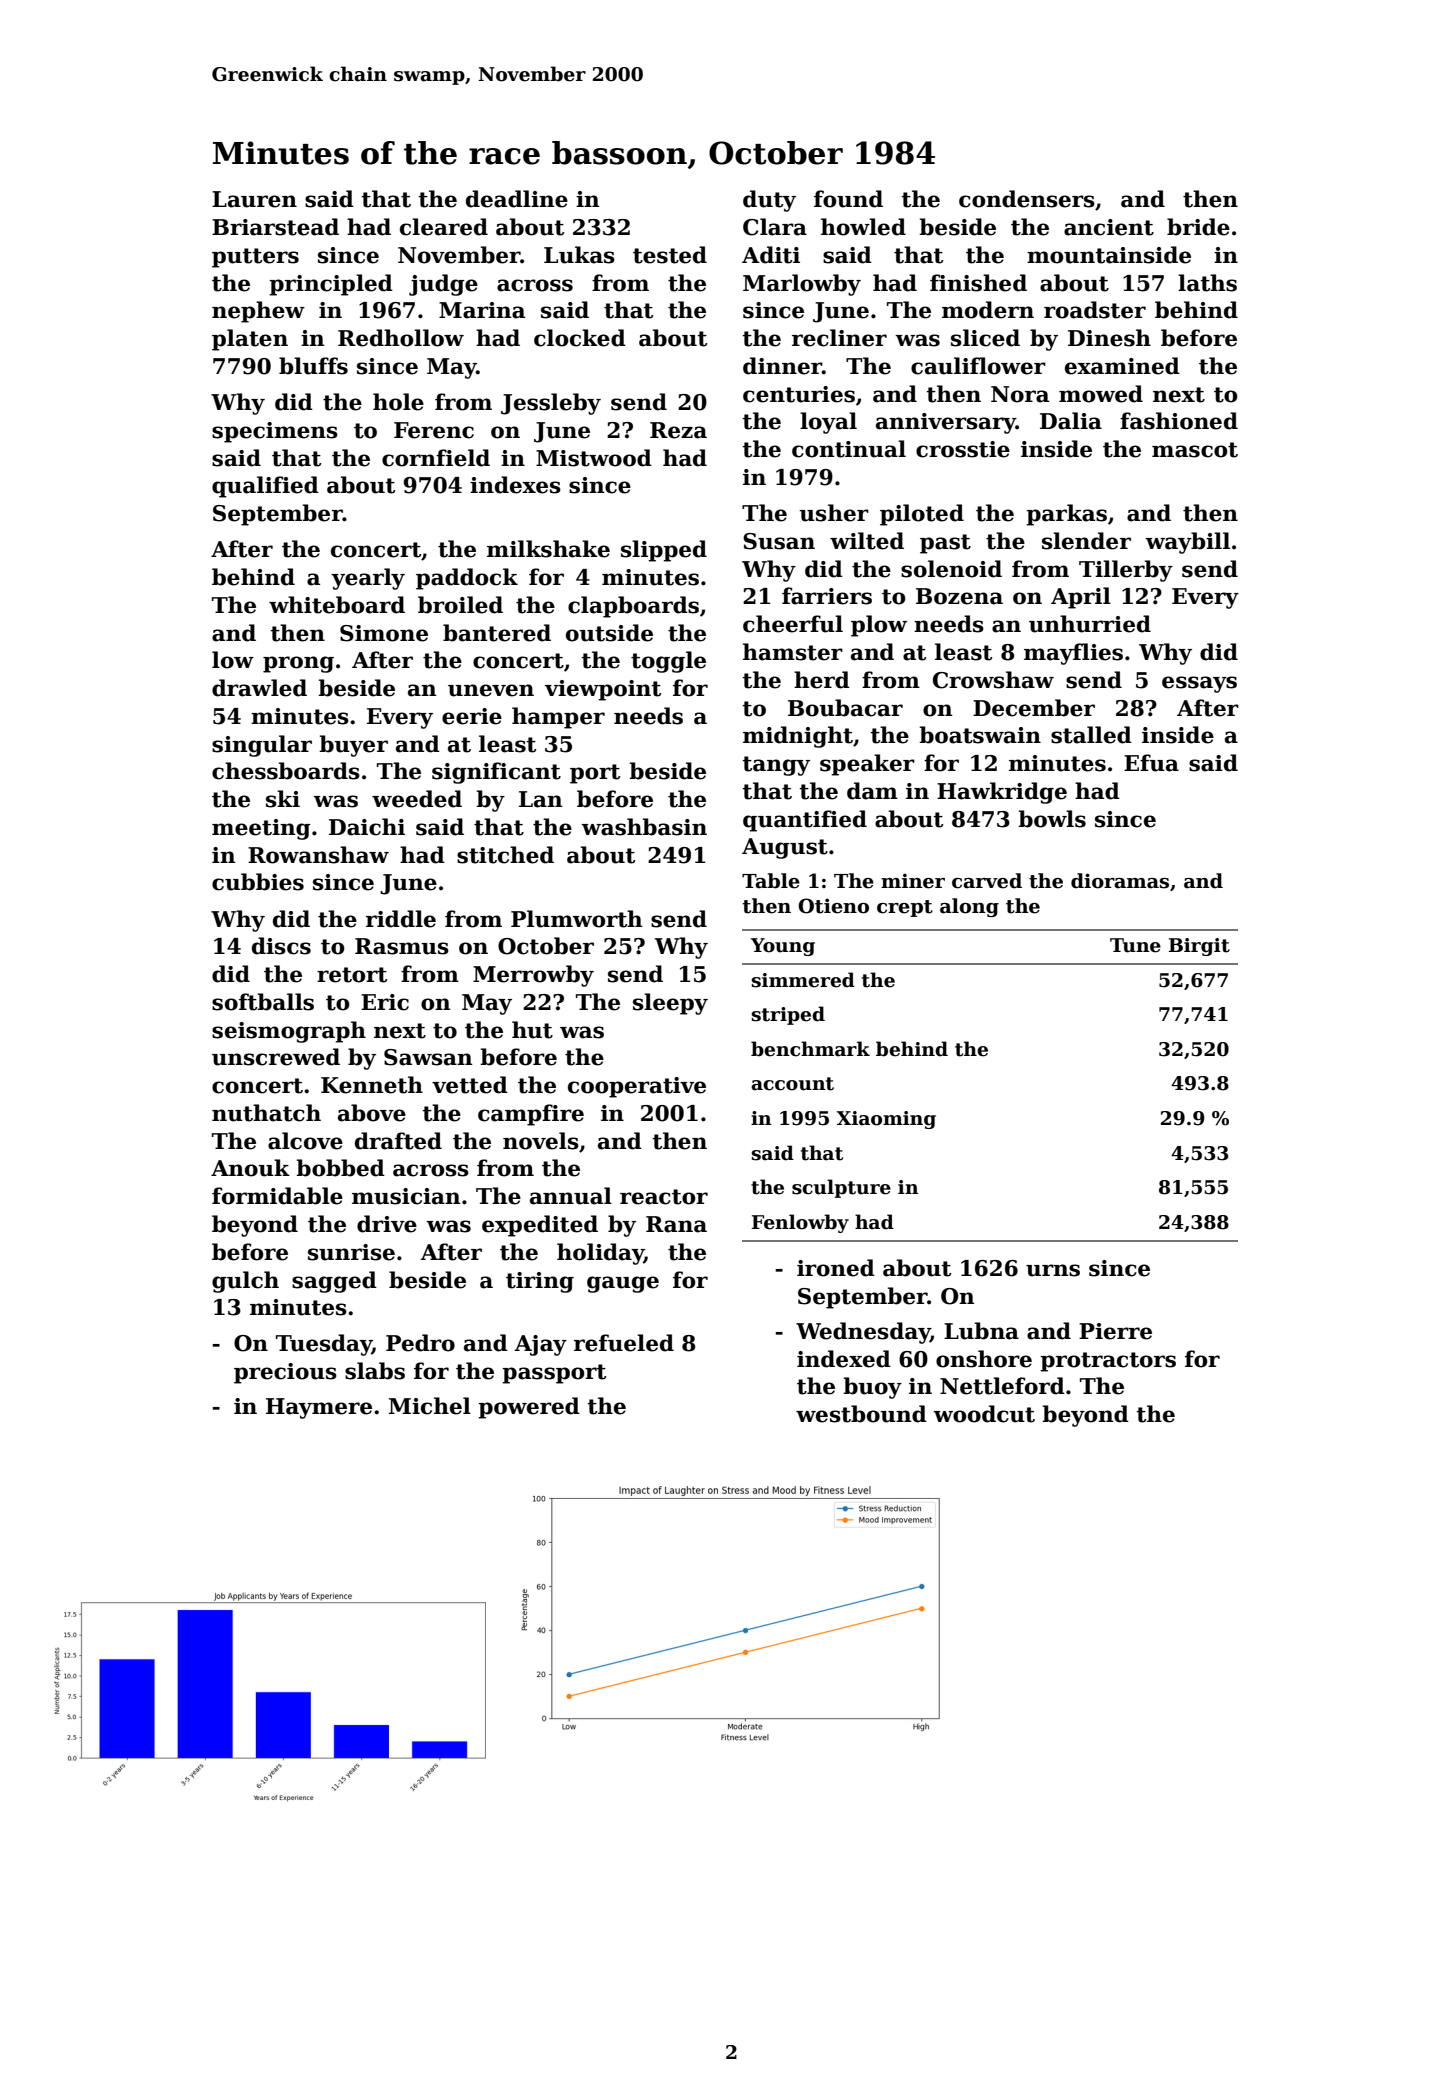 This screenshot has height=2100, width=1450. Describe the element at coordinates (254, 199) in the screenshot. I see `Lauren` at that location.
